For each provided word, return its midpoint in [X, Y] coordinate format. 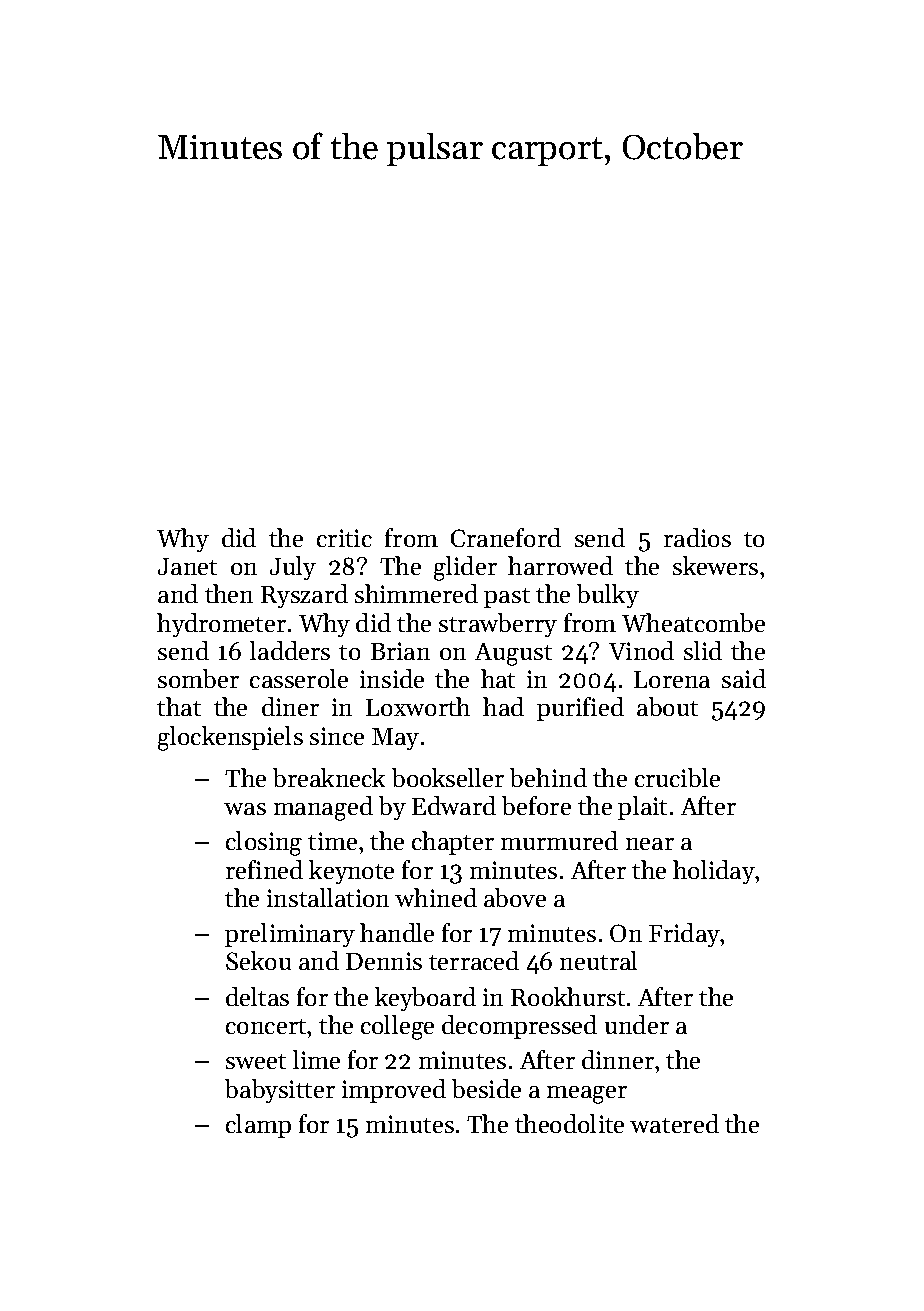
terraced [474, 960]
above [515, 897]
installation [328, 897]
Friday [685, 935]
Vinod [641, 650]
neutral [598, 960]
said [744, 678]
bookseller [448, 777]
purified [580, 709]
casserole [299, 678]
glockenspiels [230, 738]
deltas [257, 996]
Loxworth [418, 706]
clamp [258, 1126]
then [229, 593]
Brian [400, 651]
